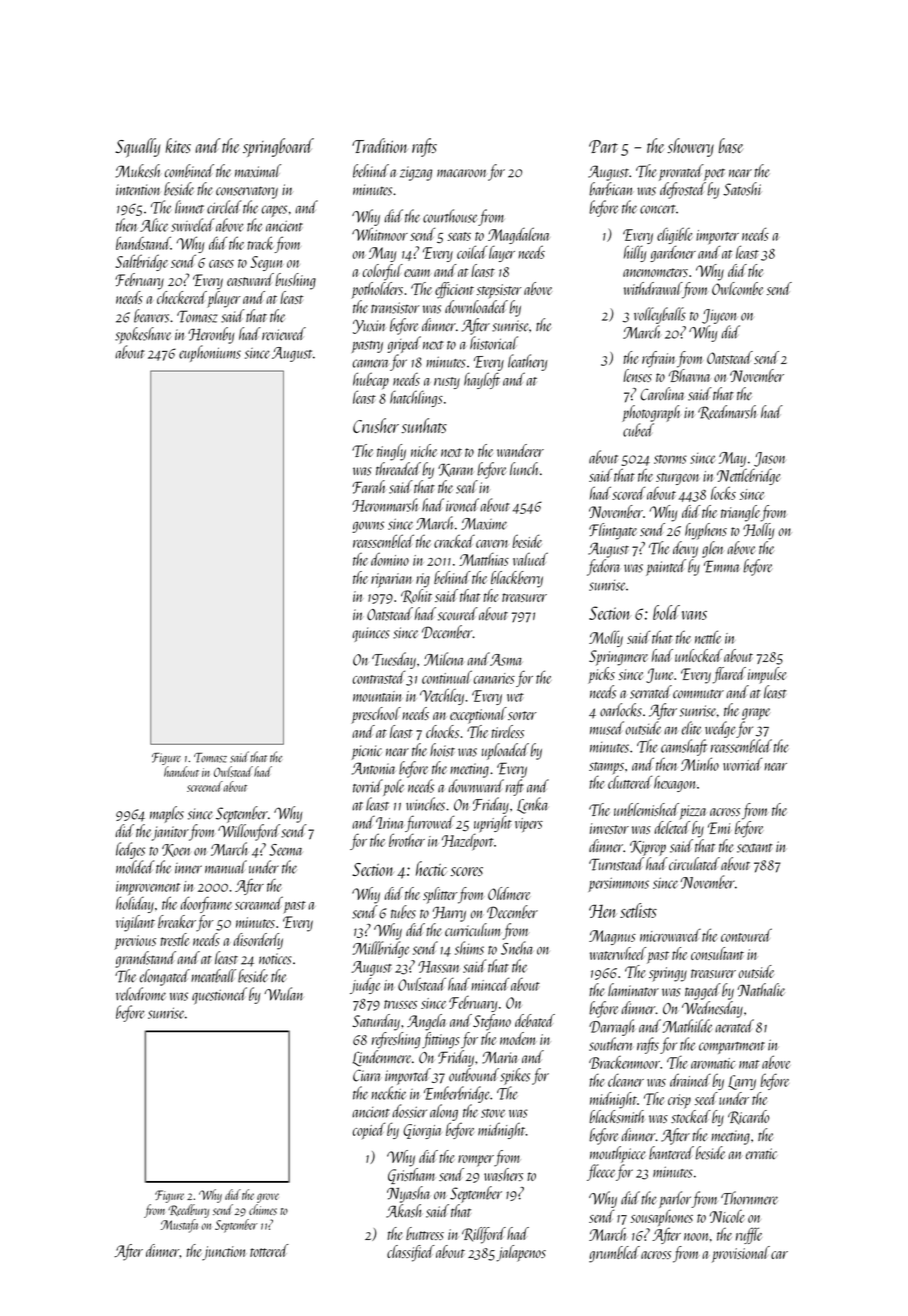 Image resolution: width=908 pixels, height=1316 pixels. I want to click on macaroon, so click(462, 173).
